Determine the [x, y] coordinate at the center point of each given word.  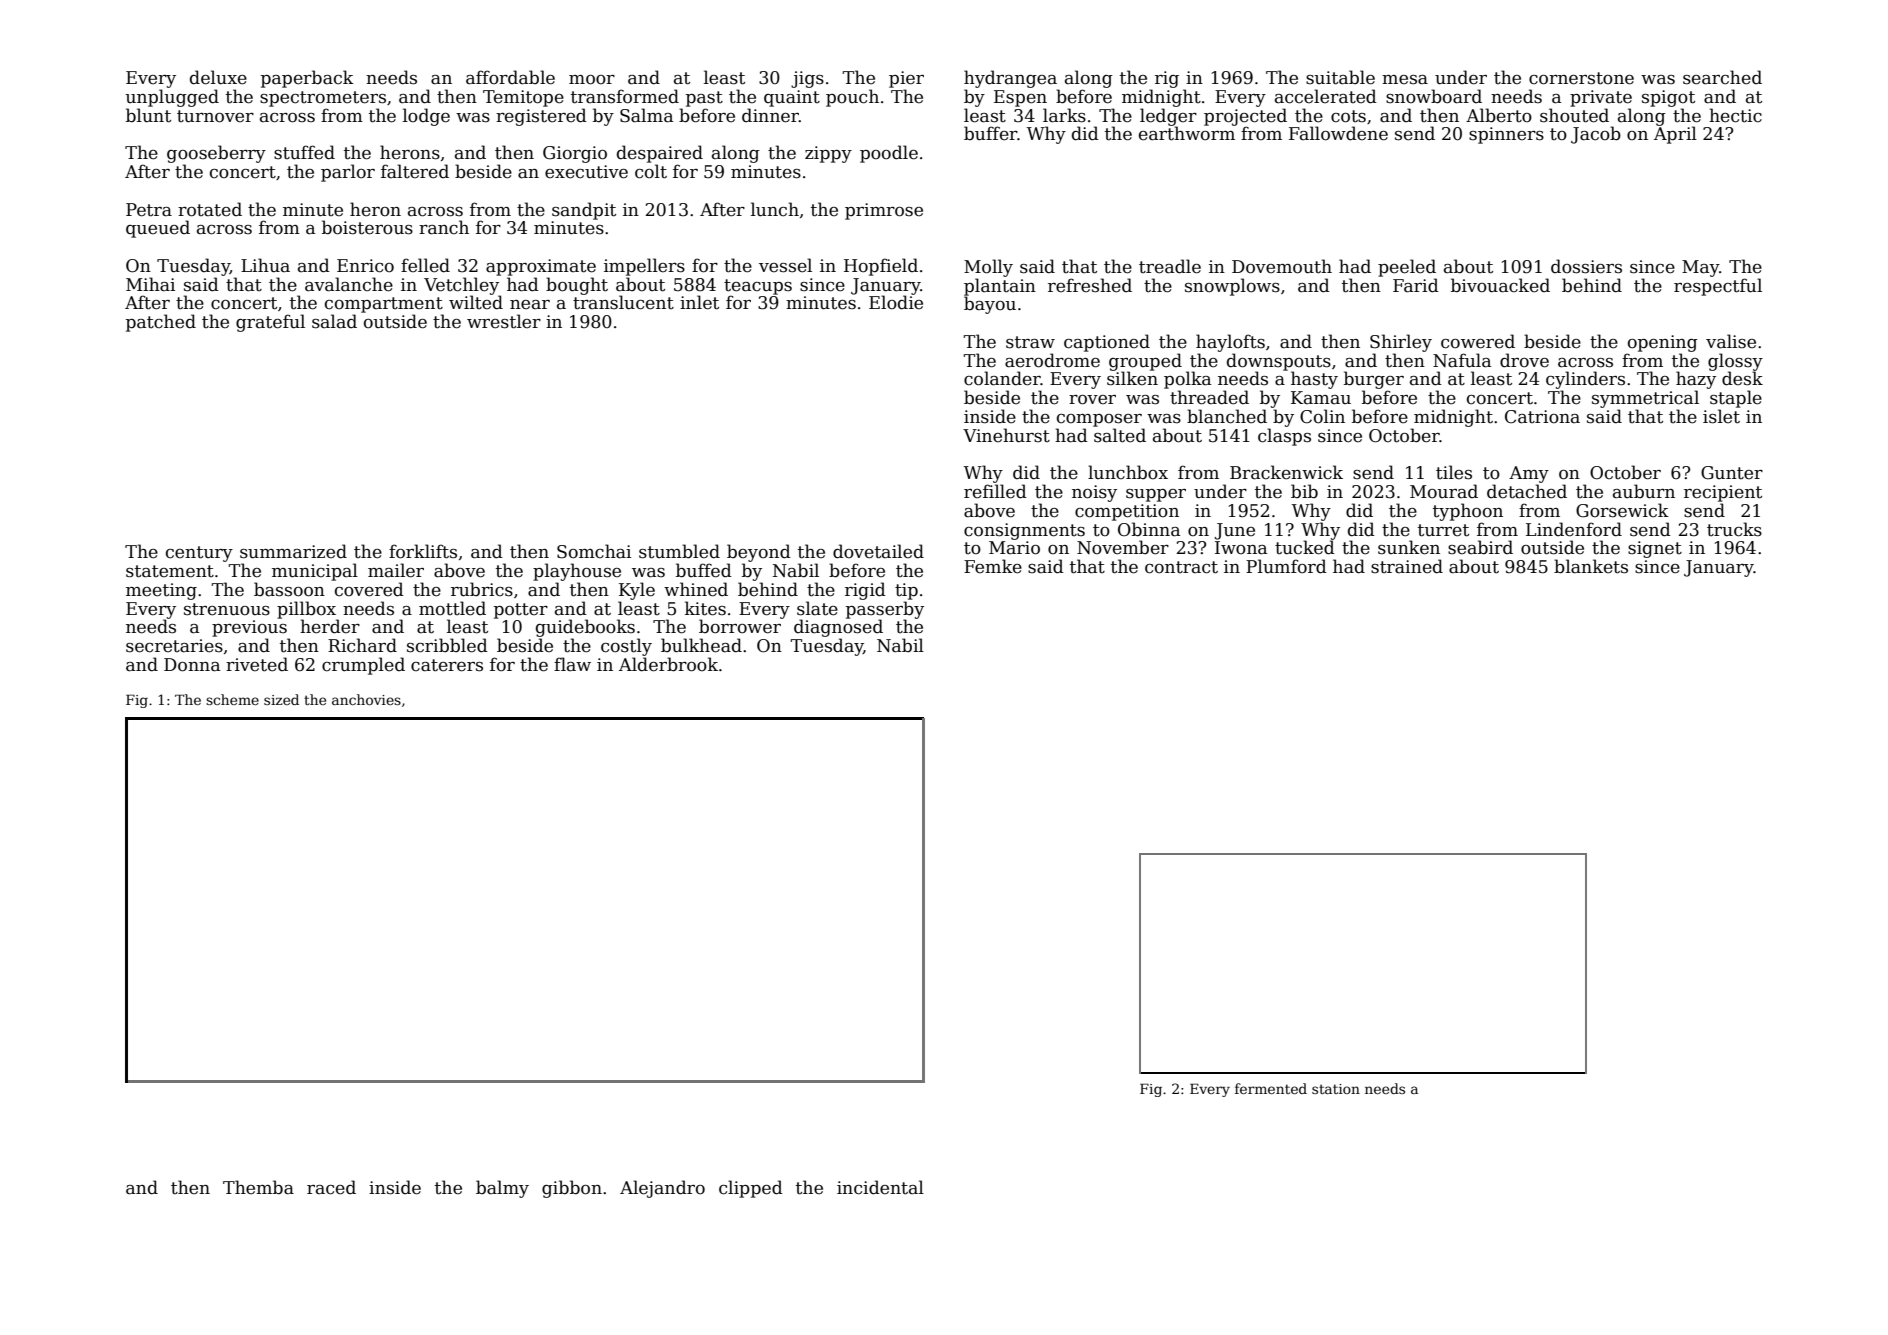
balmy [502, 1189]
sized [281, 699]
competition [1127, 512]
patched [161, 323]
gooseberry [216, 154]
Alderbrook [668, 664]
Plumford [1286, 566]
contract [1181, 567]
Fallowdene [1338, 133]
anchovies [366, 699]
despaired [660, 154]
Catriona [1542, 417]
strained [1407, 566]
